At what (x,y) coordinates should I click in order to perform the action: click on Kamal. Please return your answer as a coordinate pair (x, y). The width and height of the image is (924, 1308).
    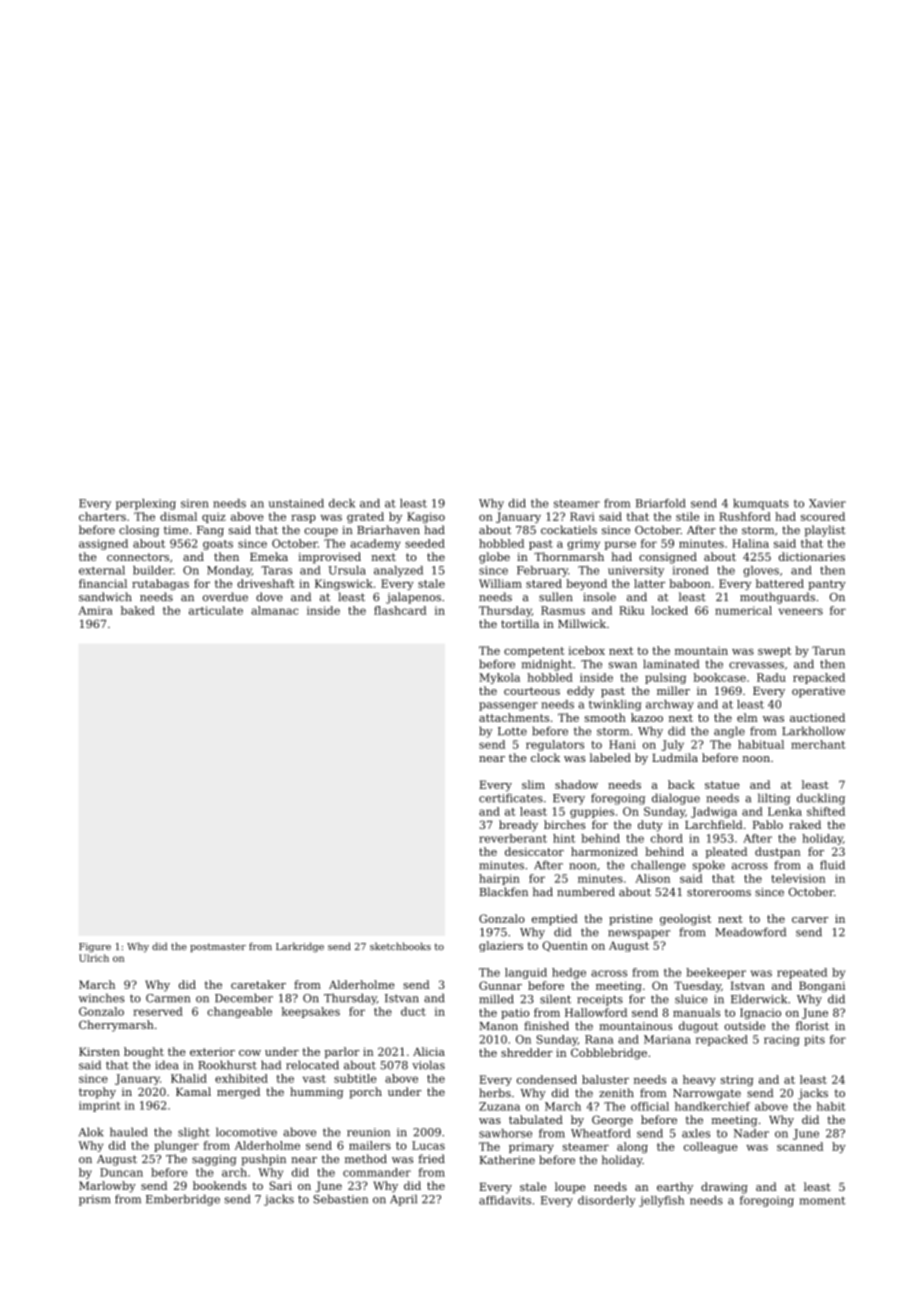
    Looking at the image, I should click on (193, 1091).
